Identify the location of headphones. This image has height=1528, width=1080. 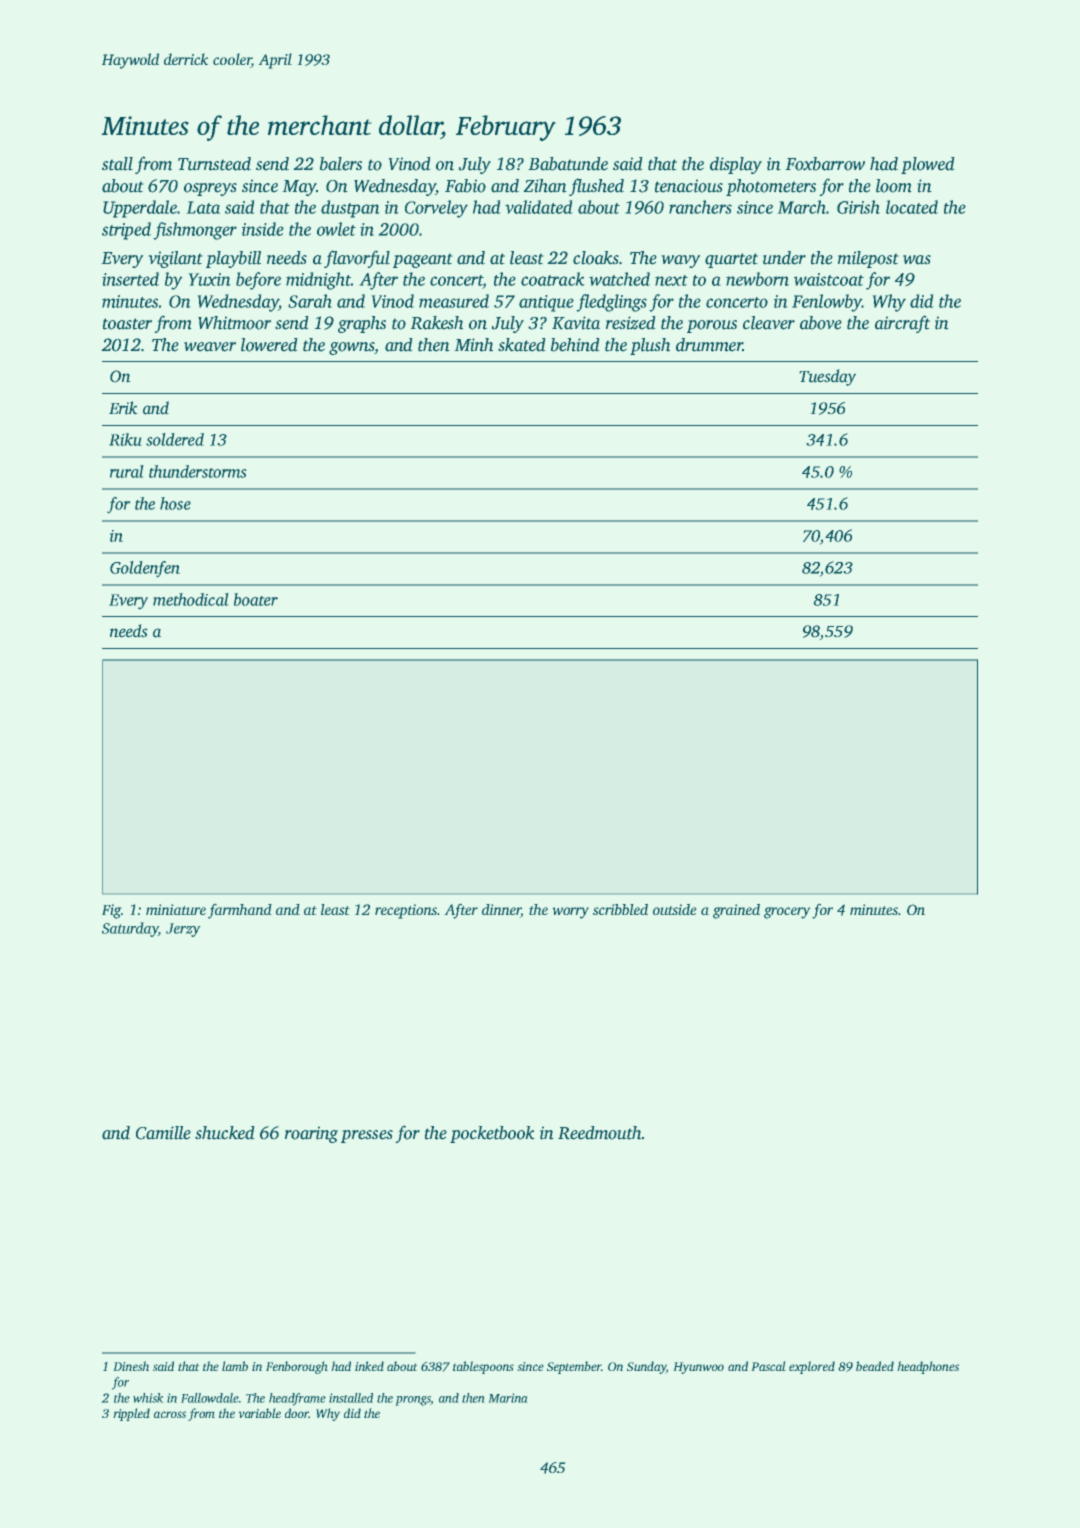
(928, 1367).
